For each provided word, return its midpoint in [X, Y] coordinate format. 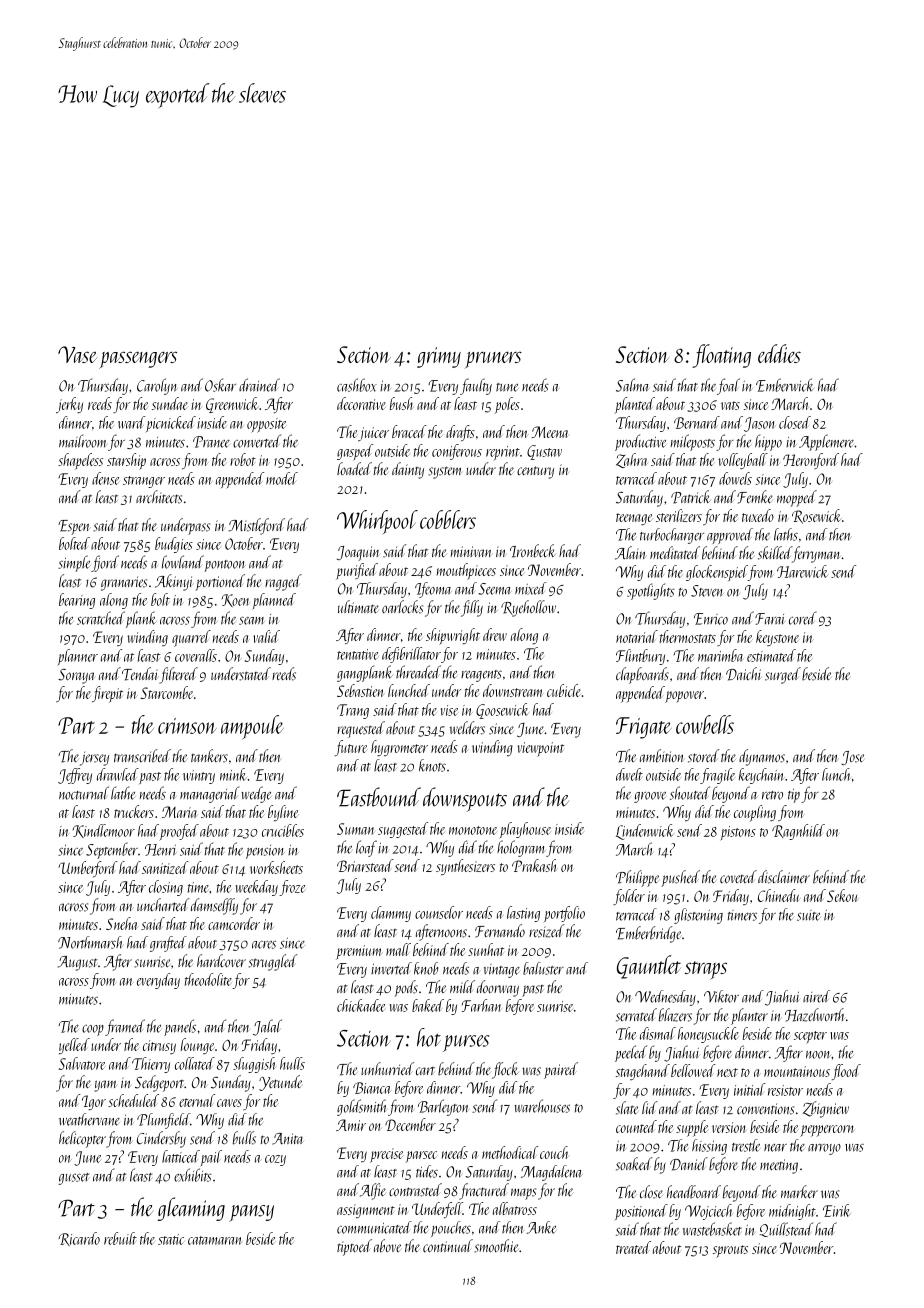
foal [728, 386]
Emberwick [785, 385]
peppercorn [827, 1131]
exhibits [193, 1175]
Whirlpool [377, 522]
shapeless [80, 461]
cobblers [448, 519]
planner [77, 657]
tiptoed [354, 1247]
